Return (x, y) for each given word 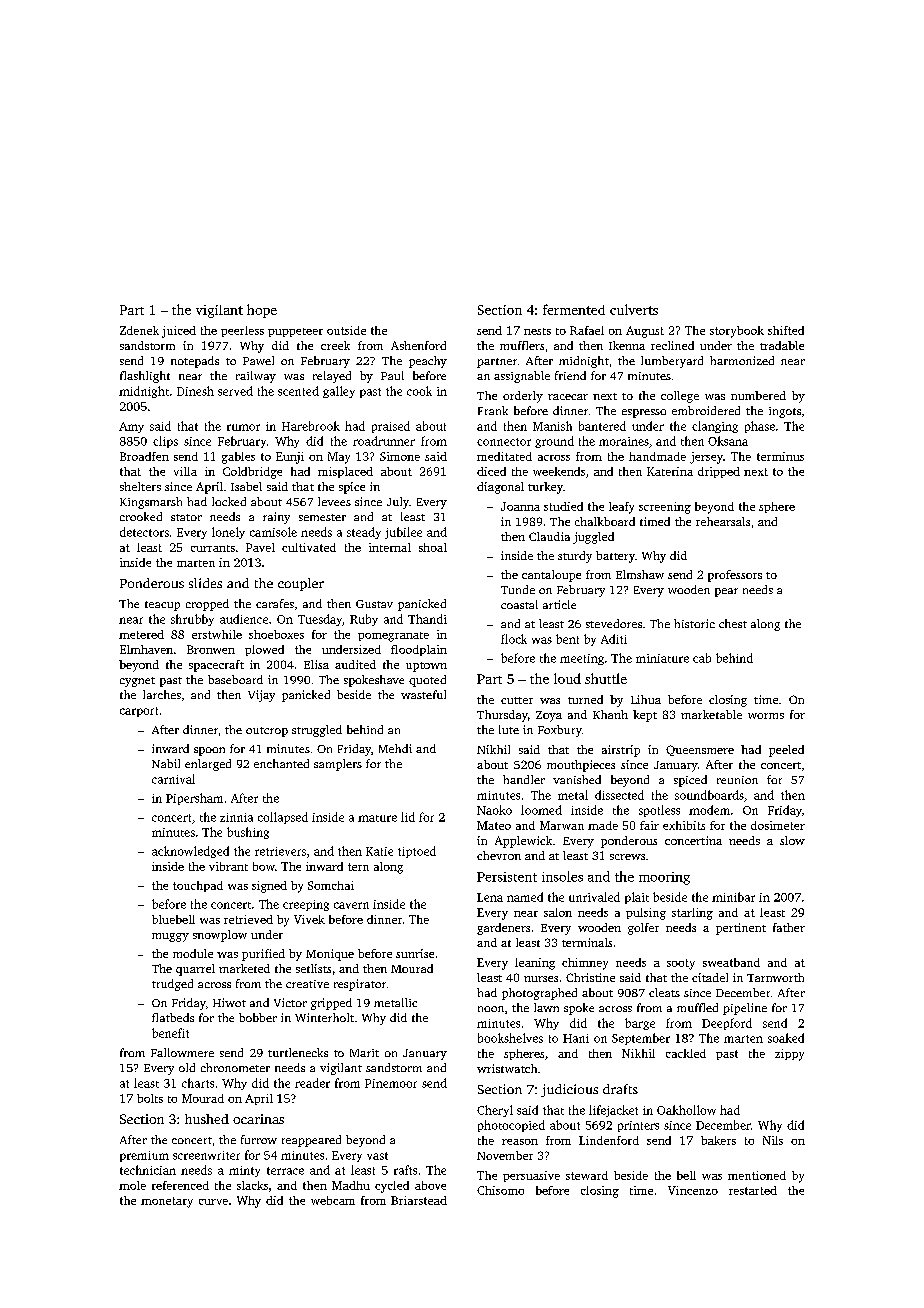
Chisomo (500, 1190)
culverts (634, 309)
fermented (574, 309)
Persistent (507, 877)
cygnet (137, 682)
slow (792, 840)
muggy (170, 937)
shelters (140, 486)
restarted (753, 1190)
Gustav (374, 604)
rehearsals (723, 521)
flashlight (145, 377)
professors (735, 576)
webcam (333, 1200)
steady (364, 533)
